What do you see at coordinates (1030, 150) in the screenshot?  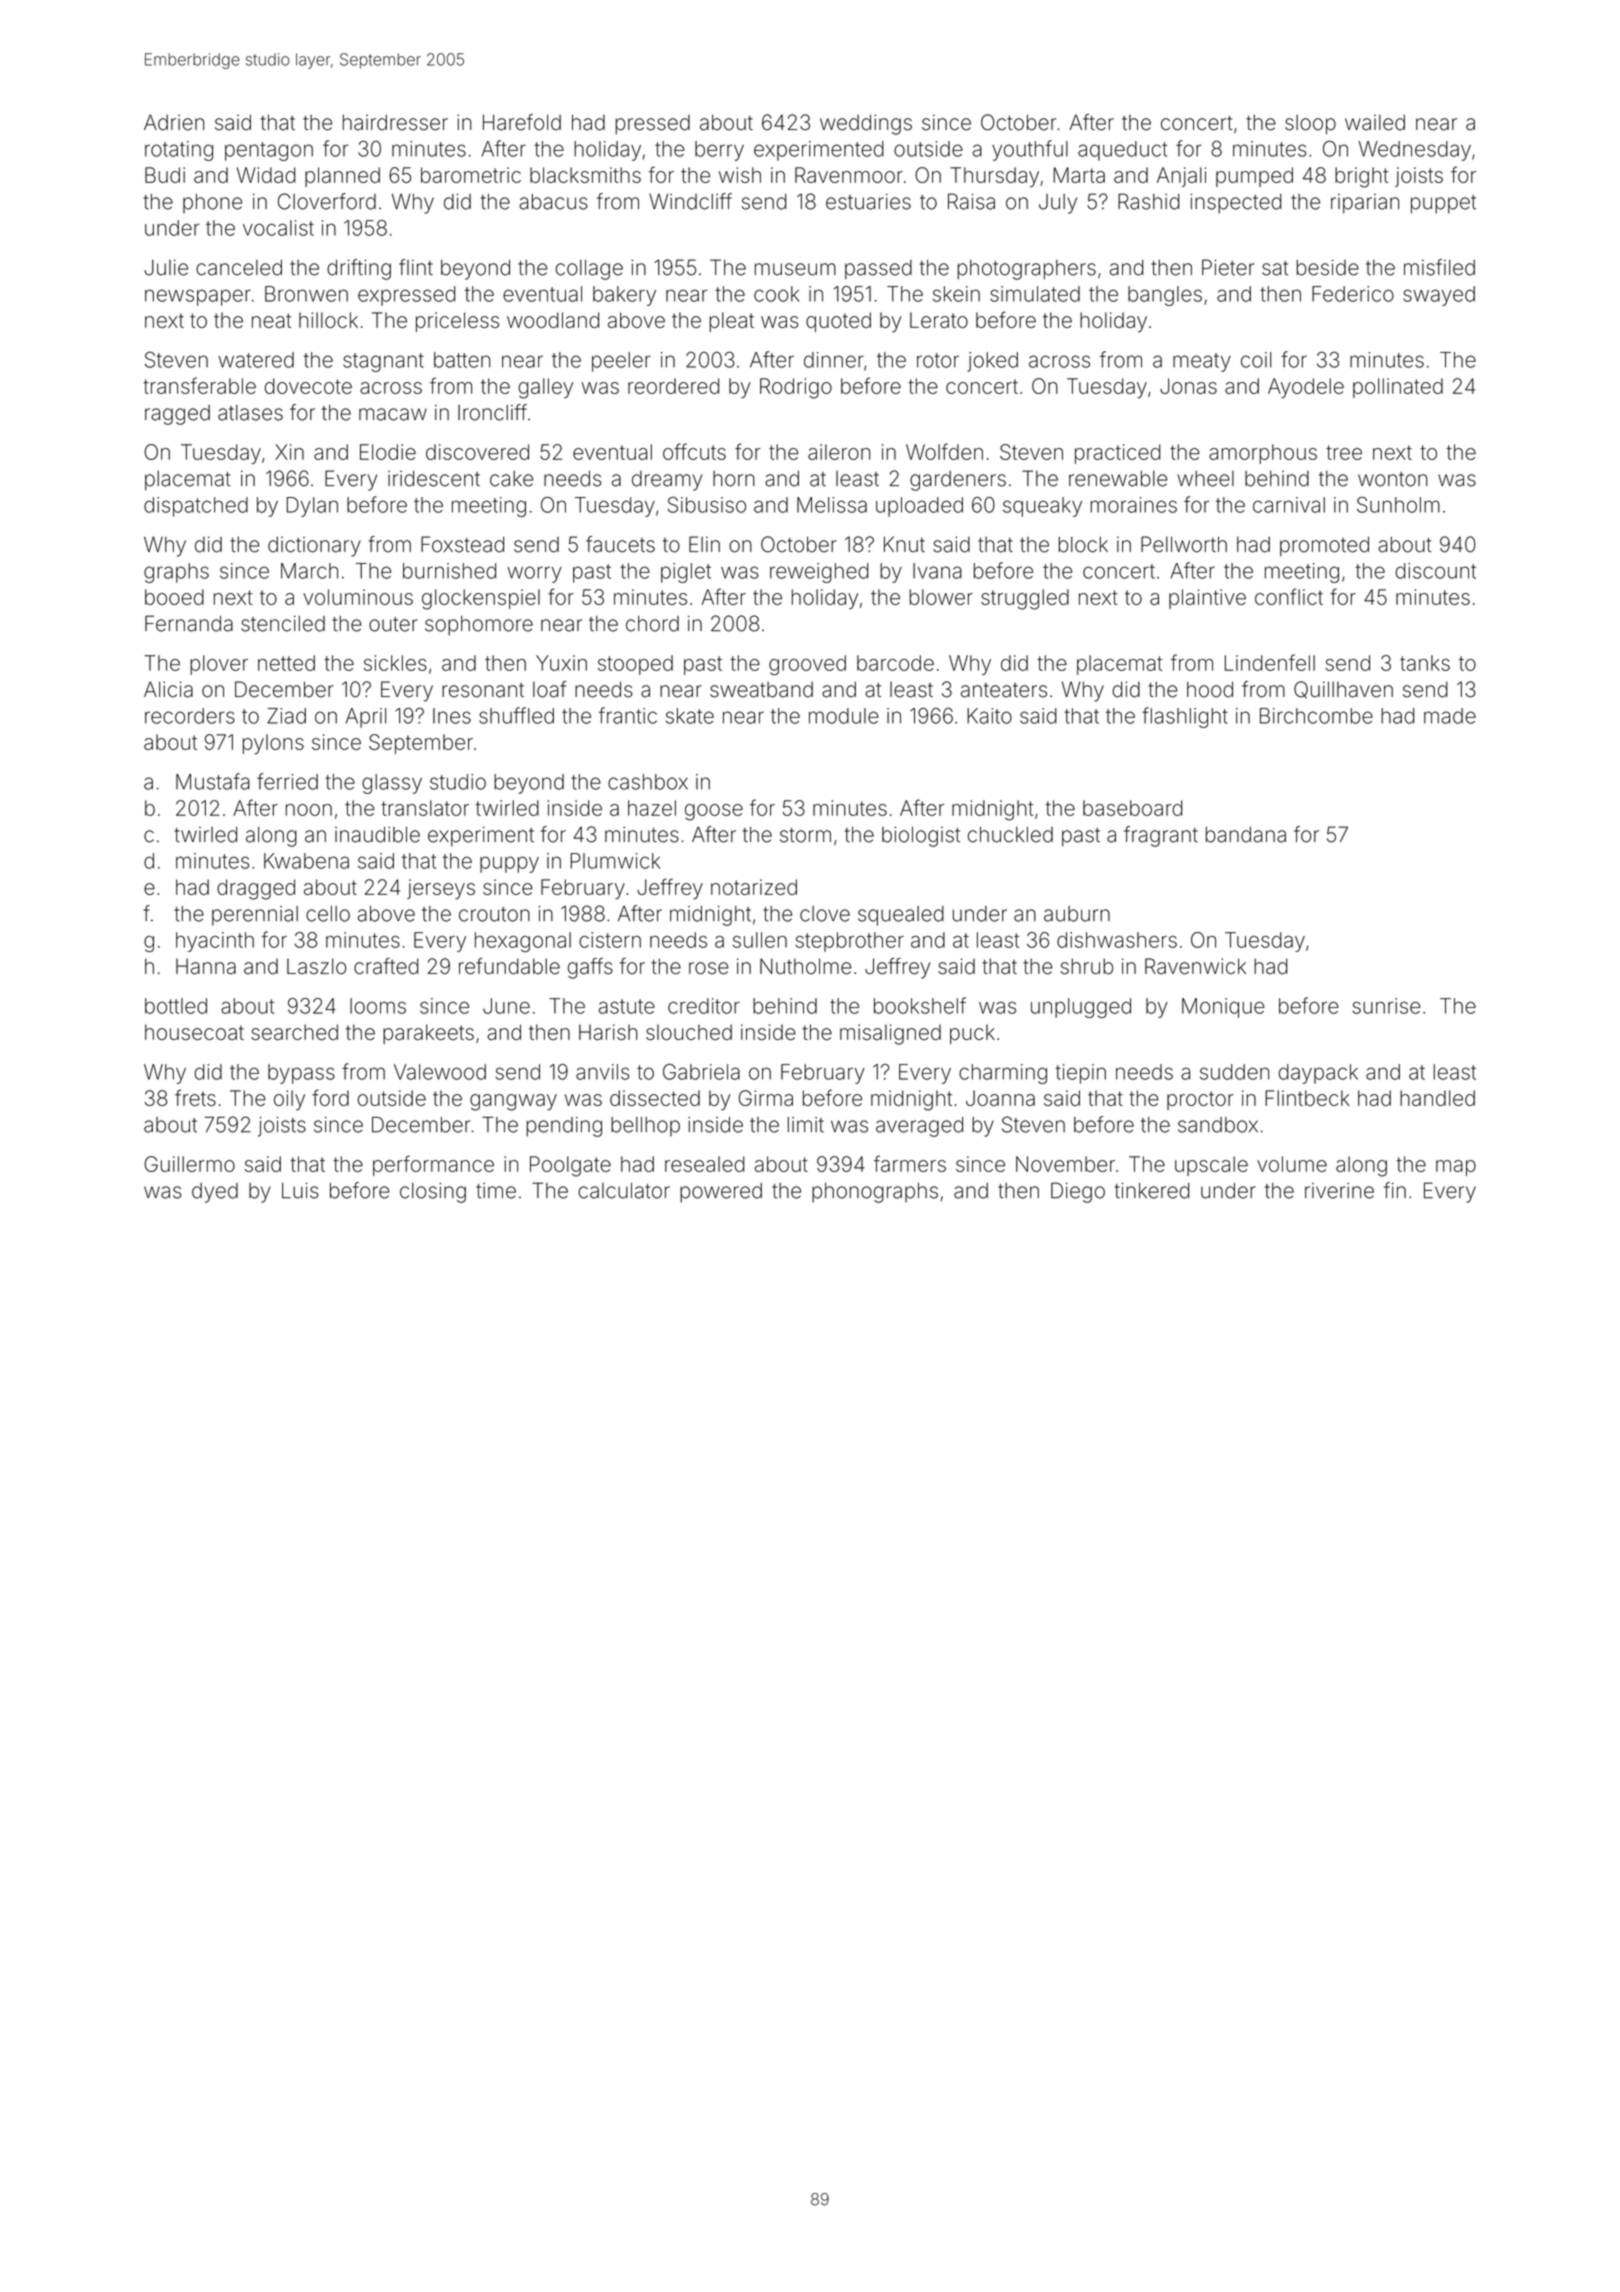 I see `youthful` at bounding box center [1030, 150].
